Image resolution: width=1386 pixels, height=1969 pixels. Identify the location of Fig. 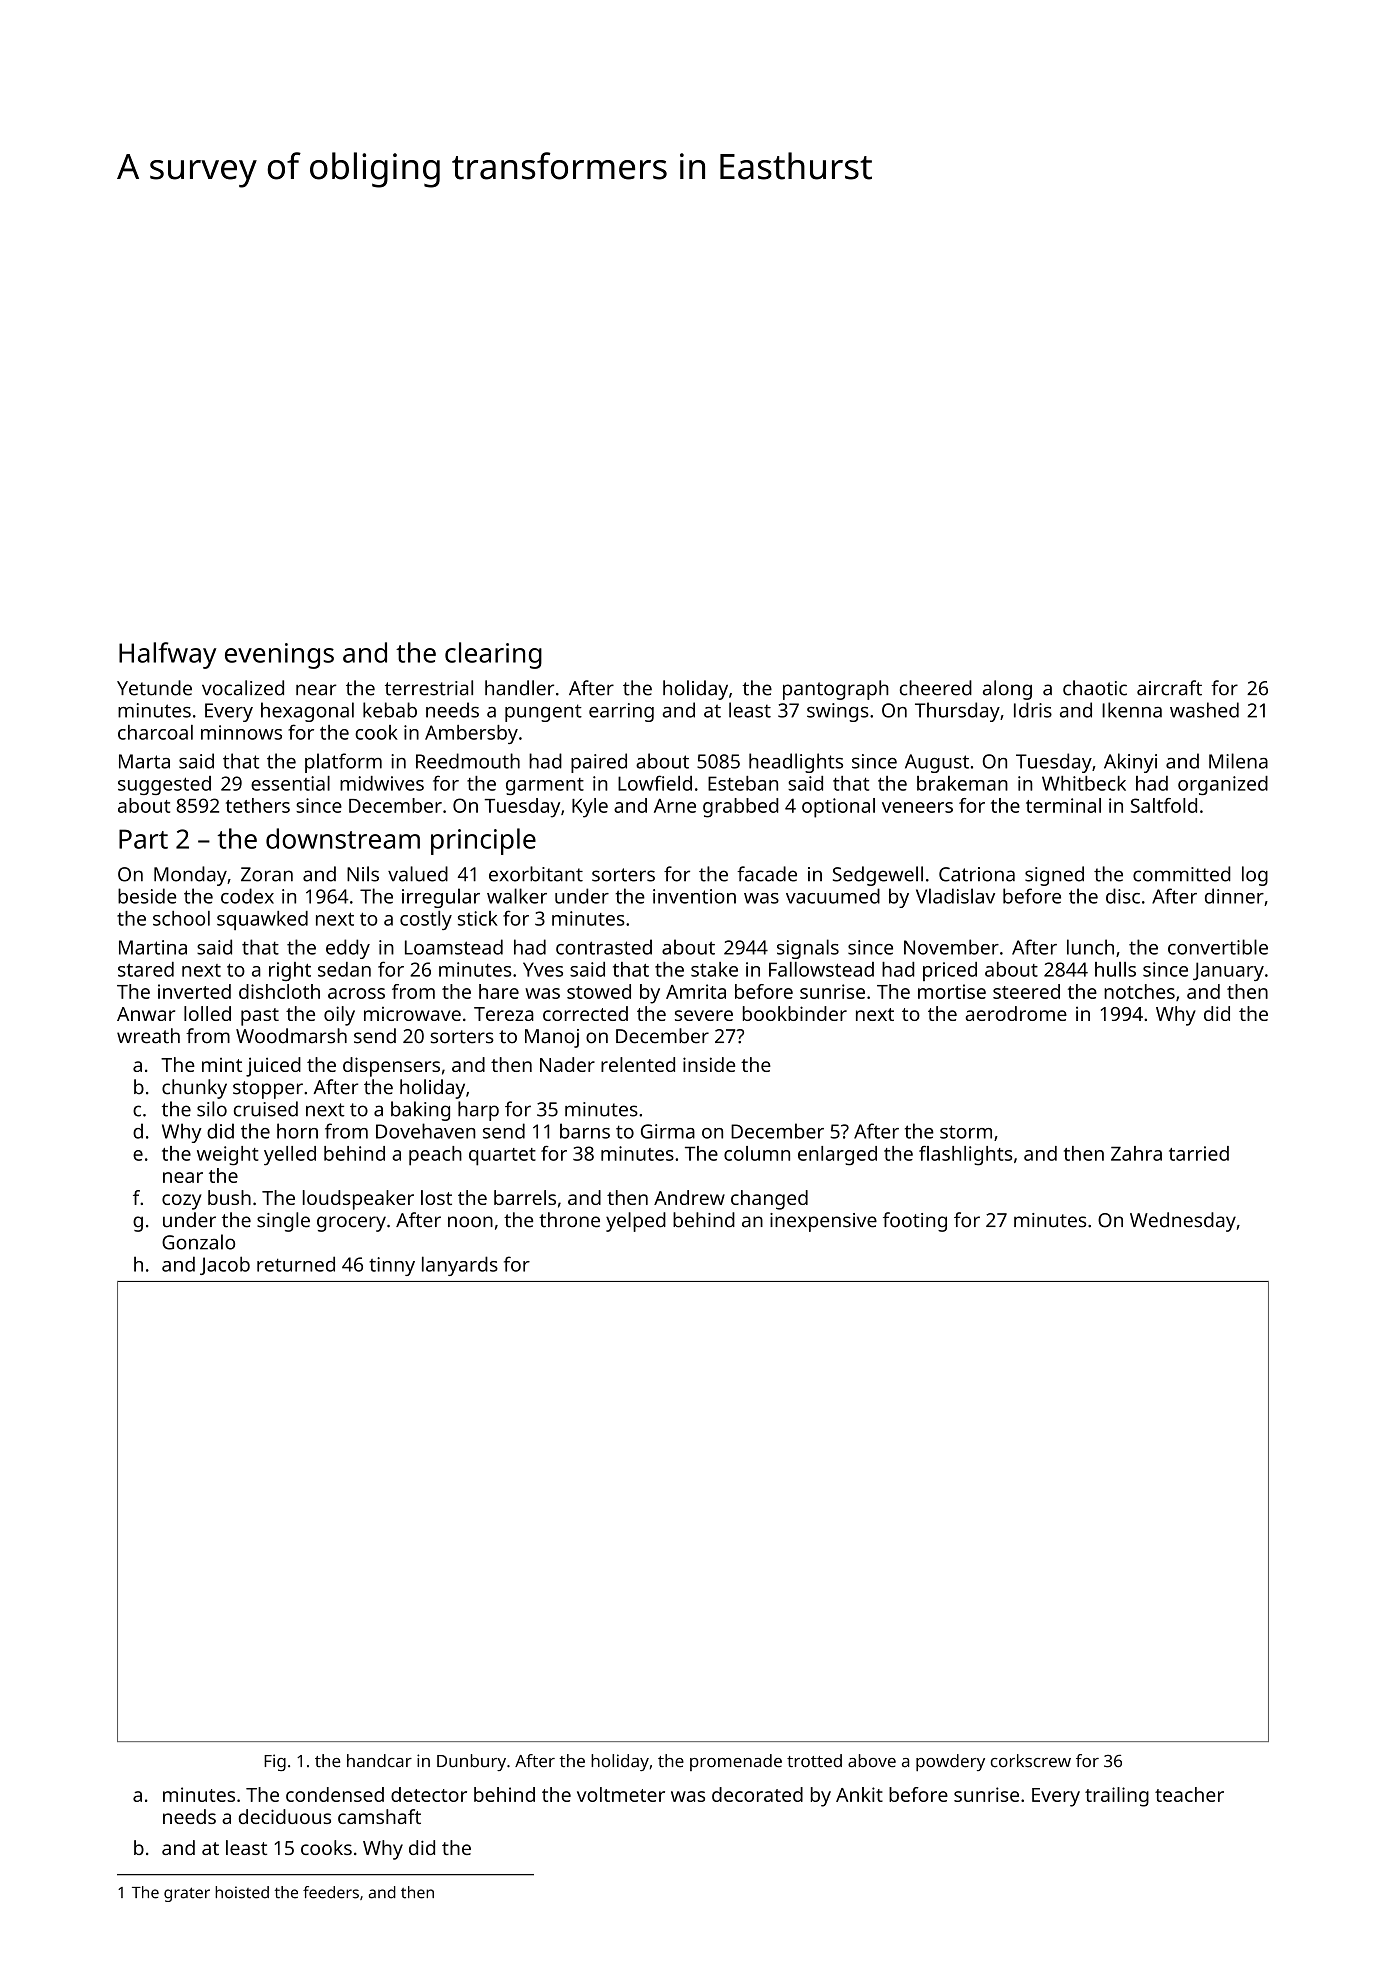
(275, 1762).
